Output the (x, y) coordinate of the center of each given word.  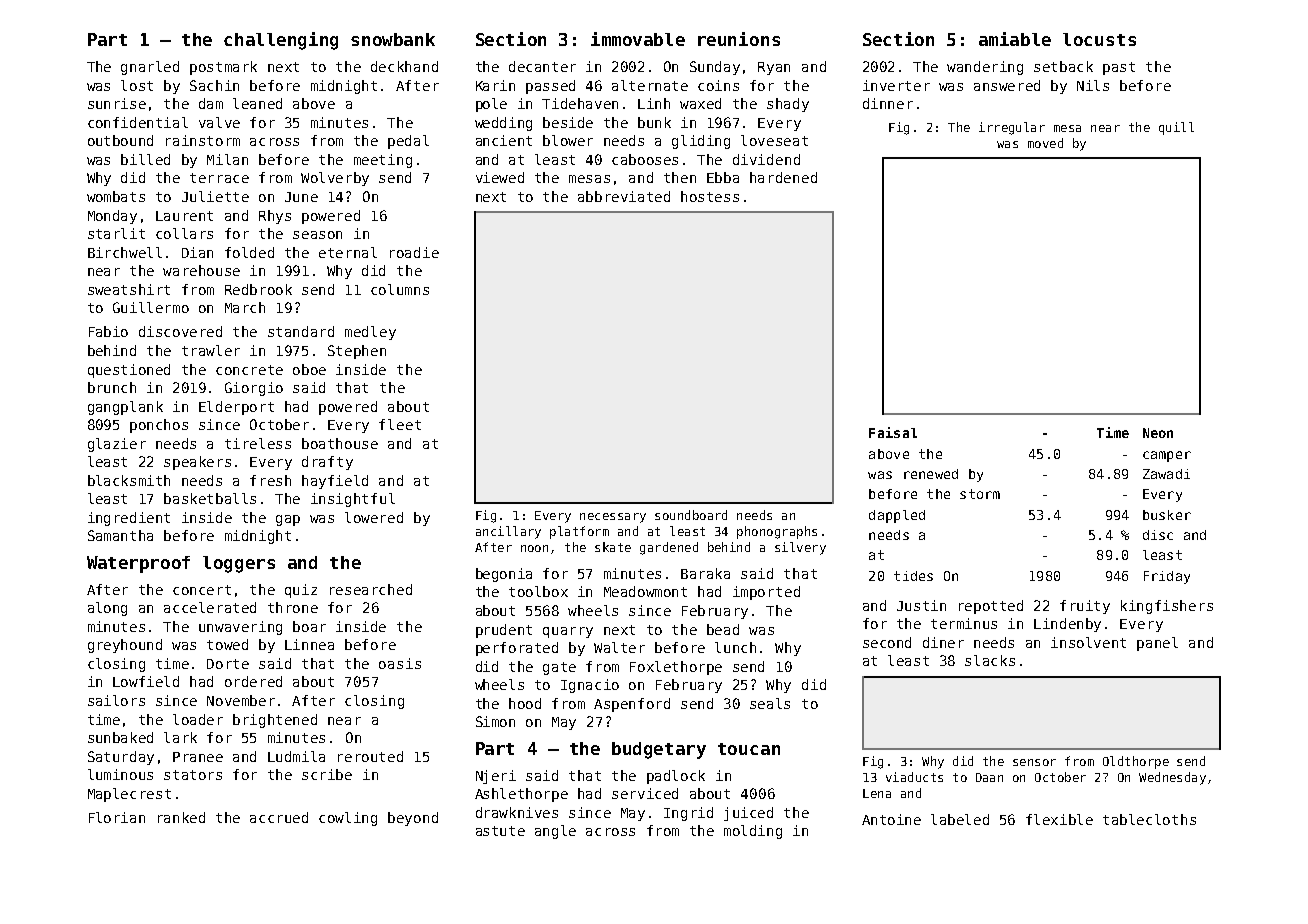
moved (1045, 143)
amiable (1015, 39)
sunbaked (120, 737)
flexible (1059, 819)
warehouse (201, 270)
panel (1157, 644)
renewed (931, 474)
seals (770, 703)
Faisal (893, 432)
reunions (739, 39)
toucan (749, 749)
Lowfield (146, 681)
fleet (400, 424)
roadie (414, 252)
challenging (281, 41)
